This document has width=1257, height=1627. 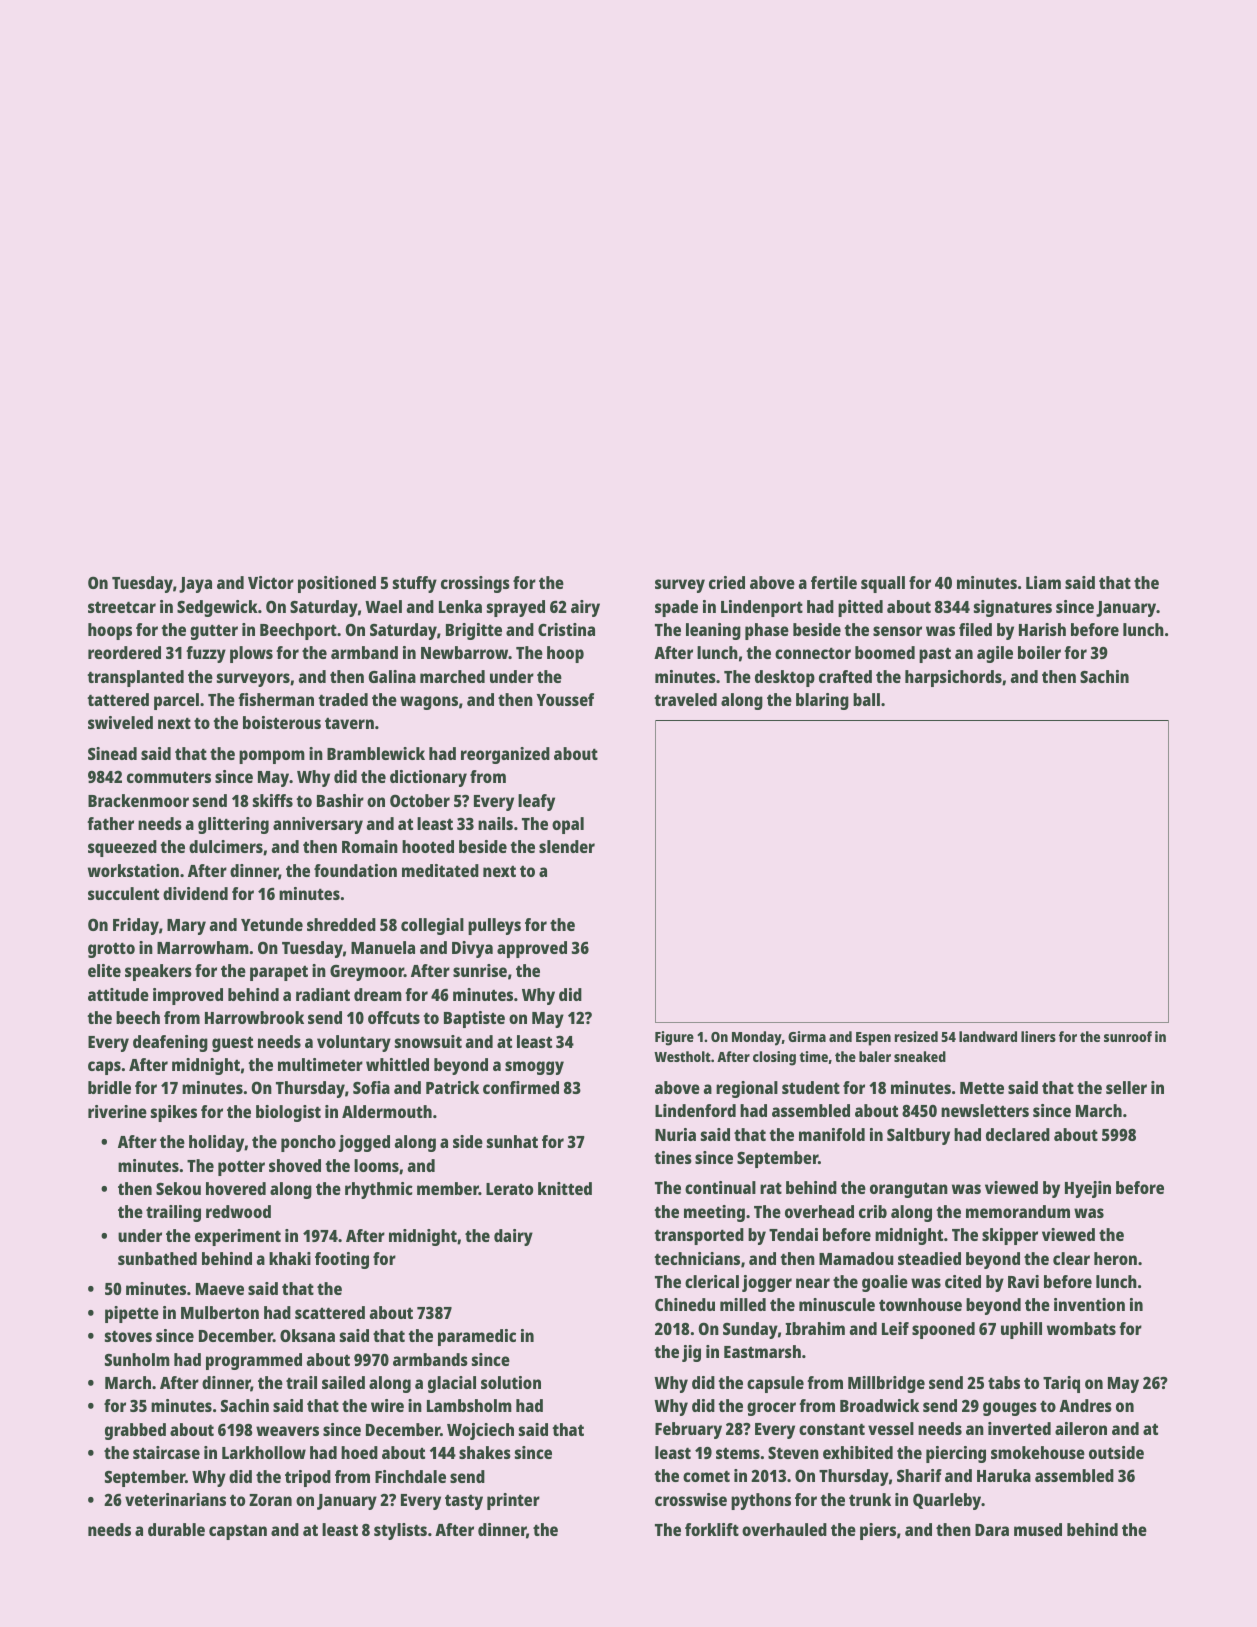 What do you see at coordinates (567, 846) in the document?
I see `slender` at bounding box center [567, 846].
